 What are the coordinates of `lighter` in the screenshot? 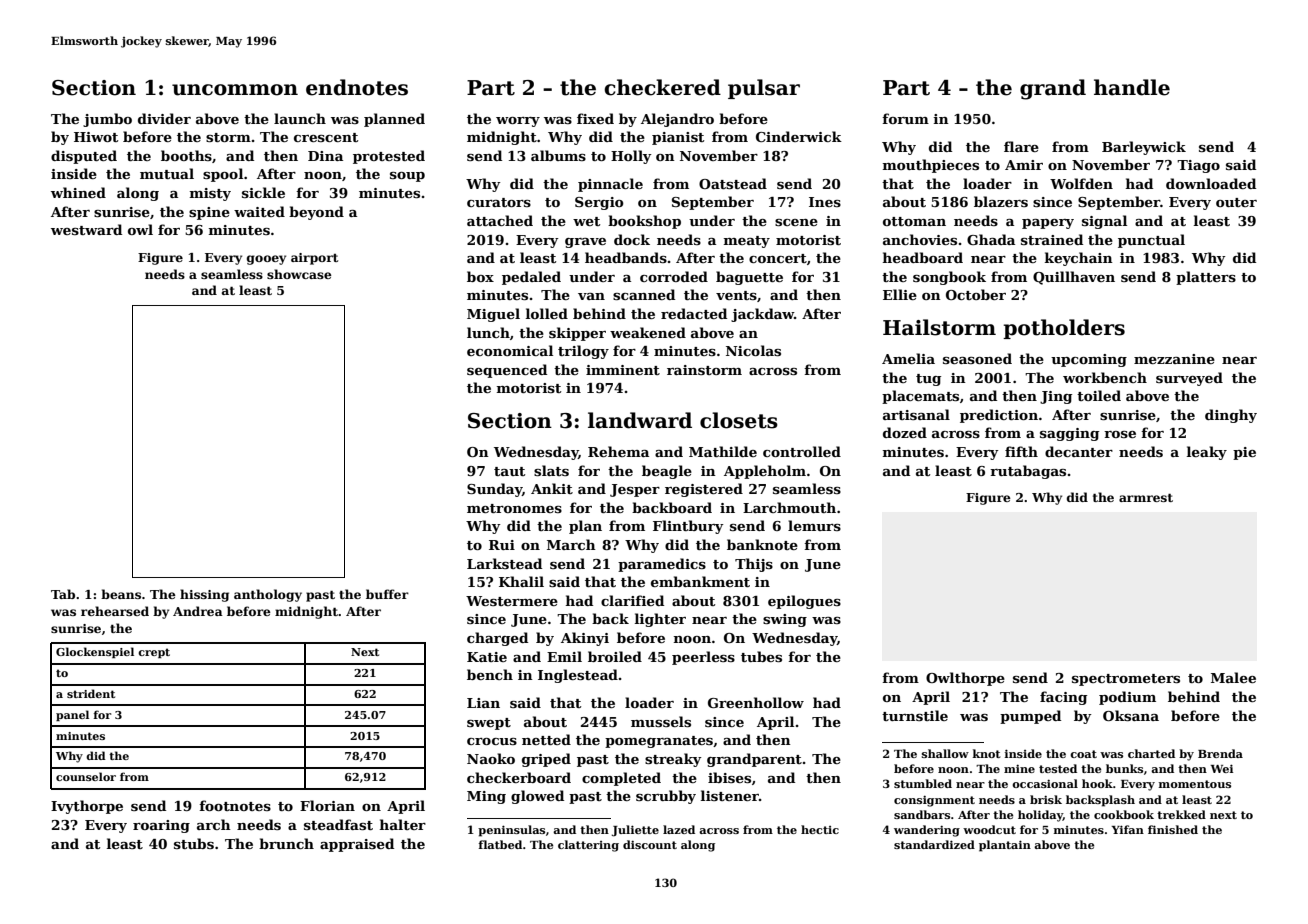 It's located at (660, 620).
